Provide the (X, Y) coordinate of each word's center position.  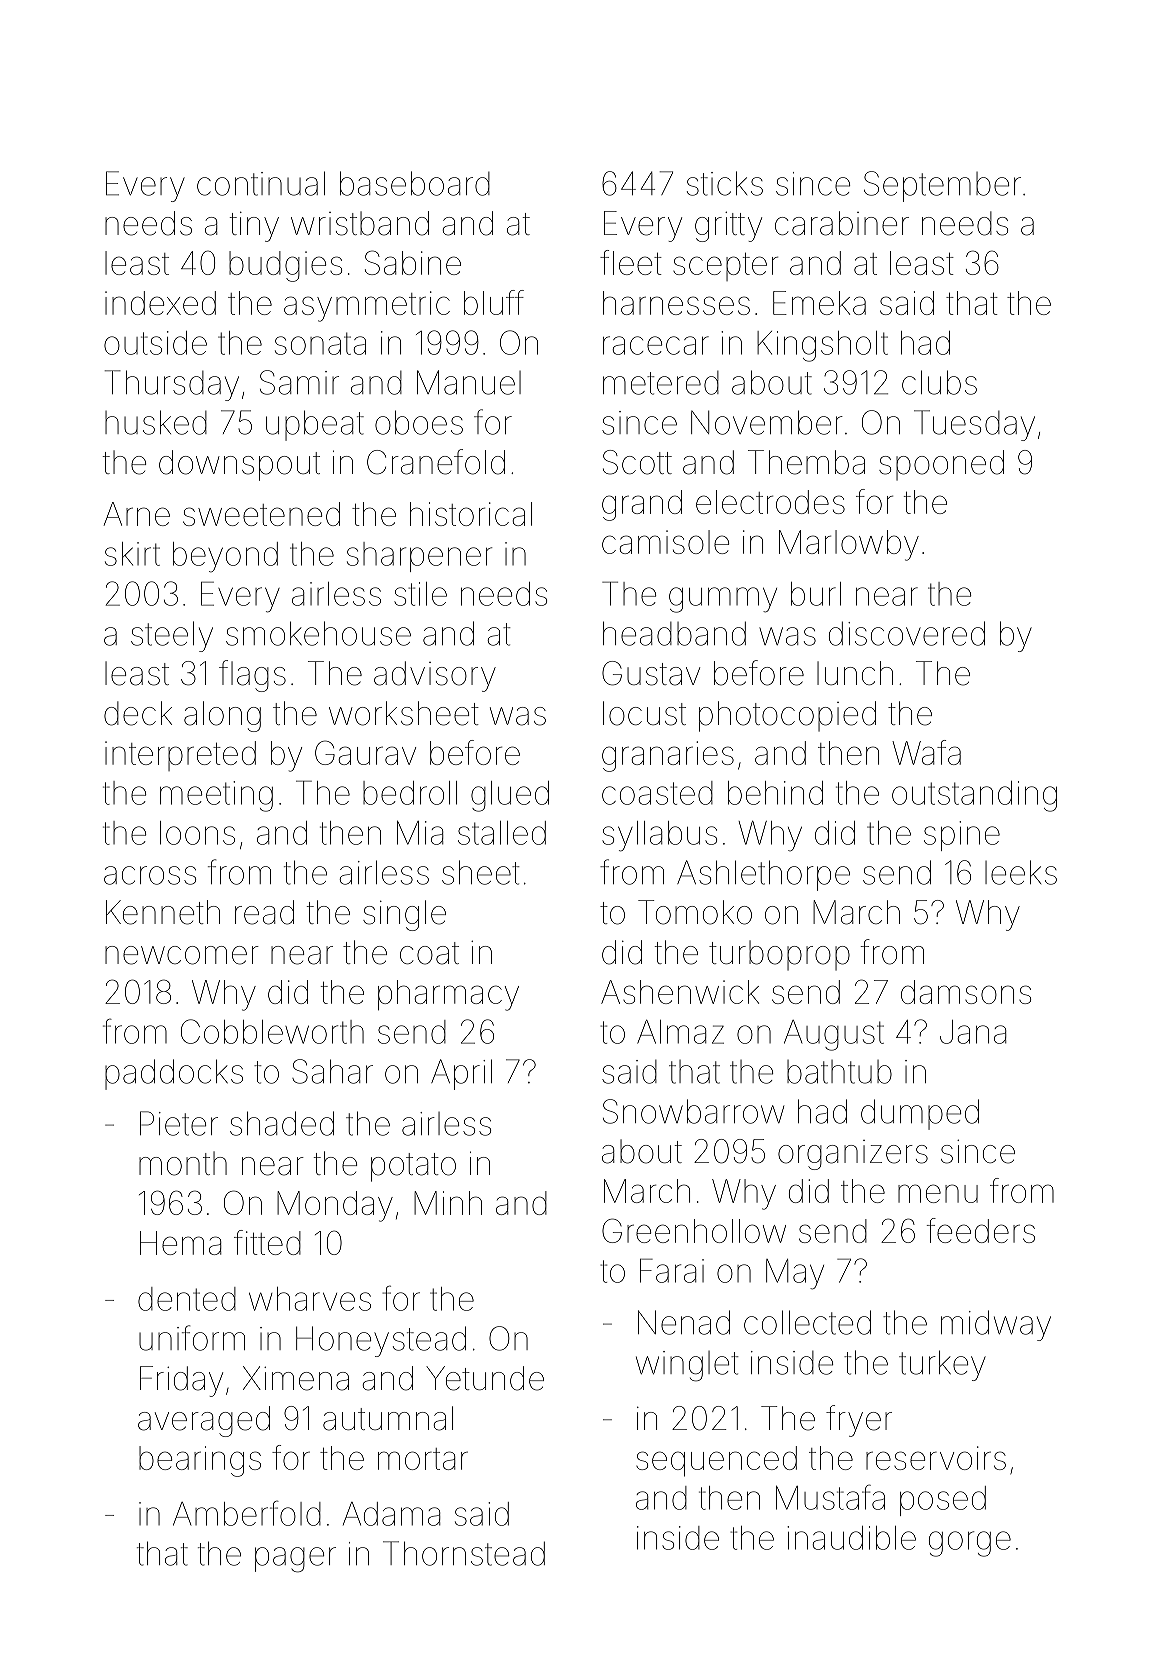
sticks (725, 183)
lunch (855, 673)
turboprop (779, 955)
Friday (181, 1381)
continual (261, 183)
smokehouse (318, 633)
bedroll (410, 793)
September (942, 186)
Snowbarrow (693, 1111)
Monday (335, 1206)
